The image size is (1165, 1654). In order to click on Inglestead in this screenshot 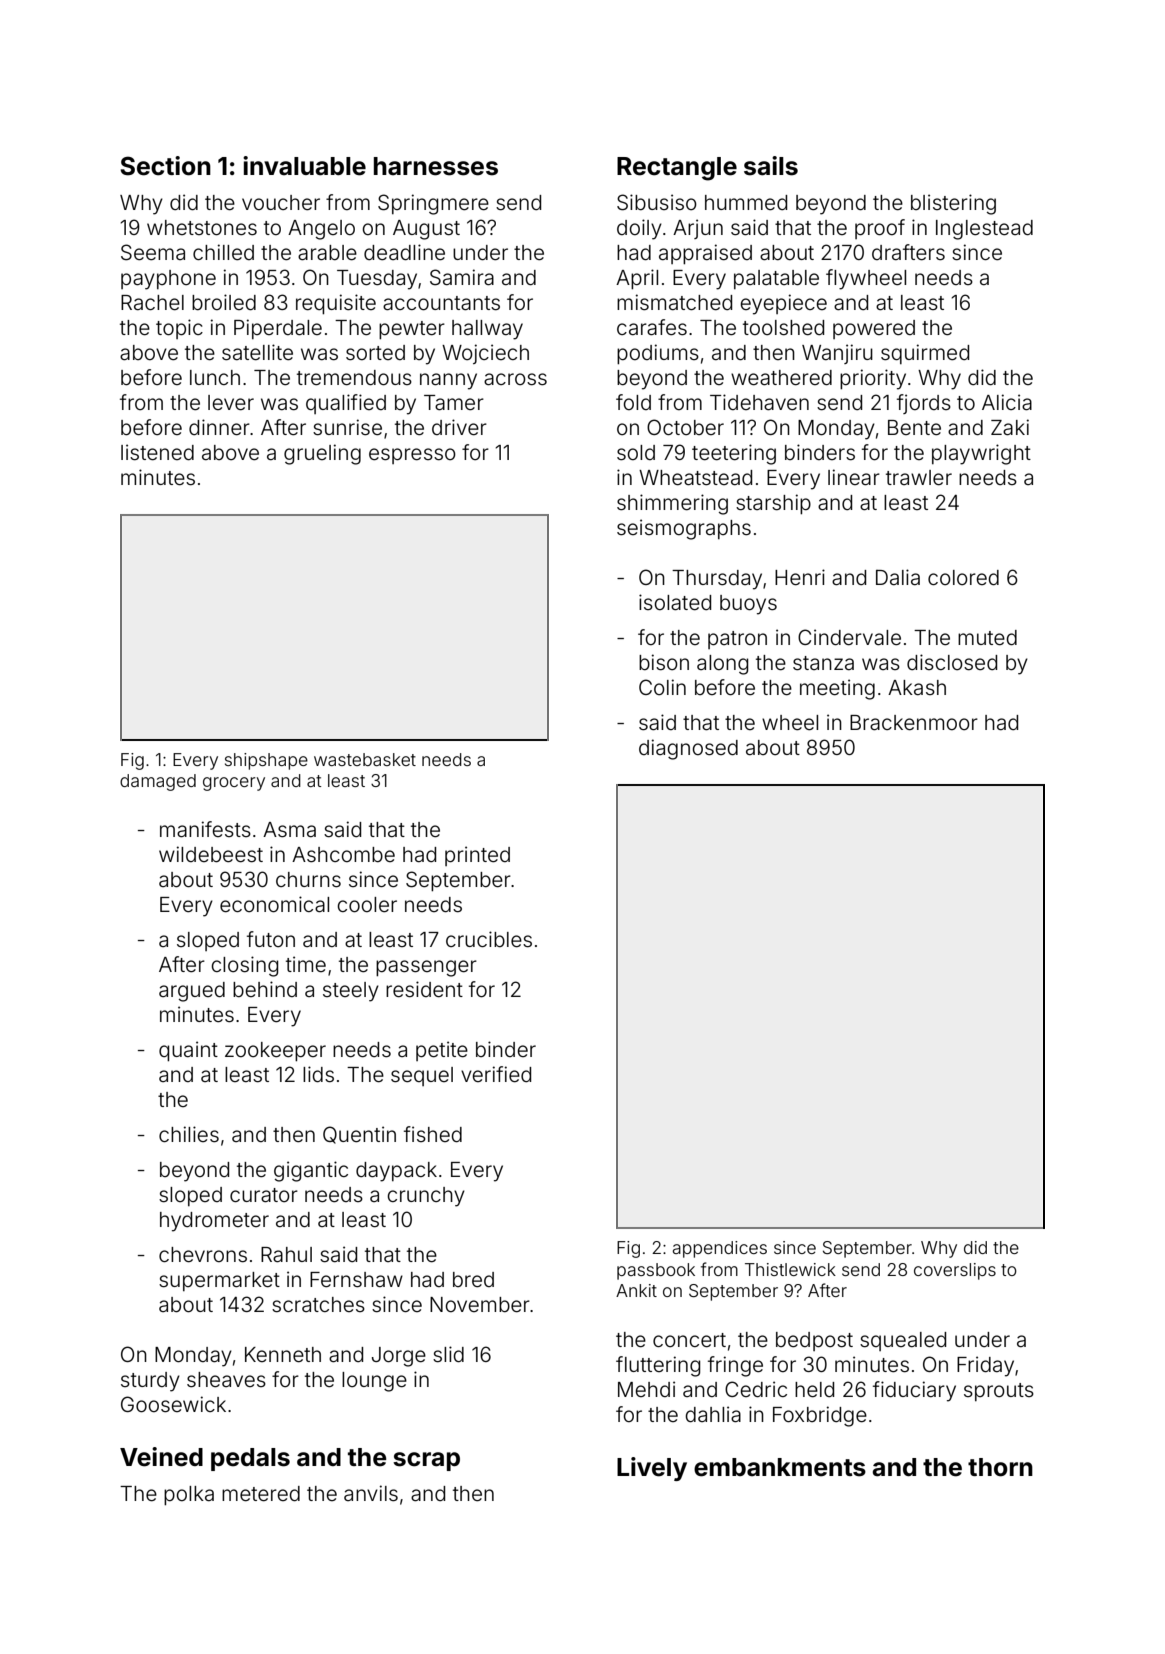, I will do `click(984, 230)`.
